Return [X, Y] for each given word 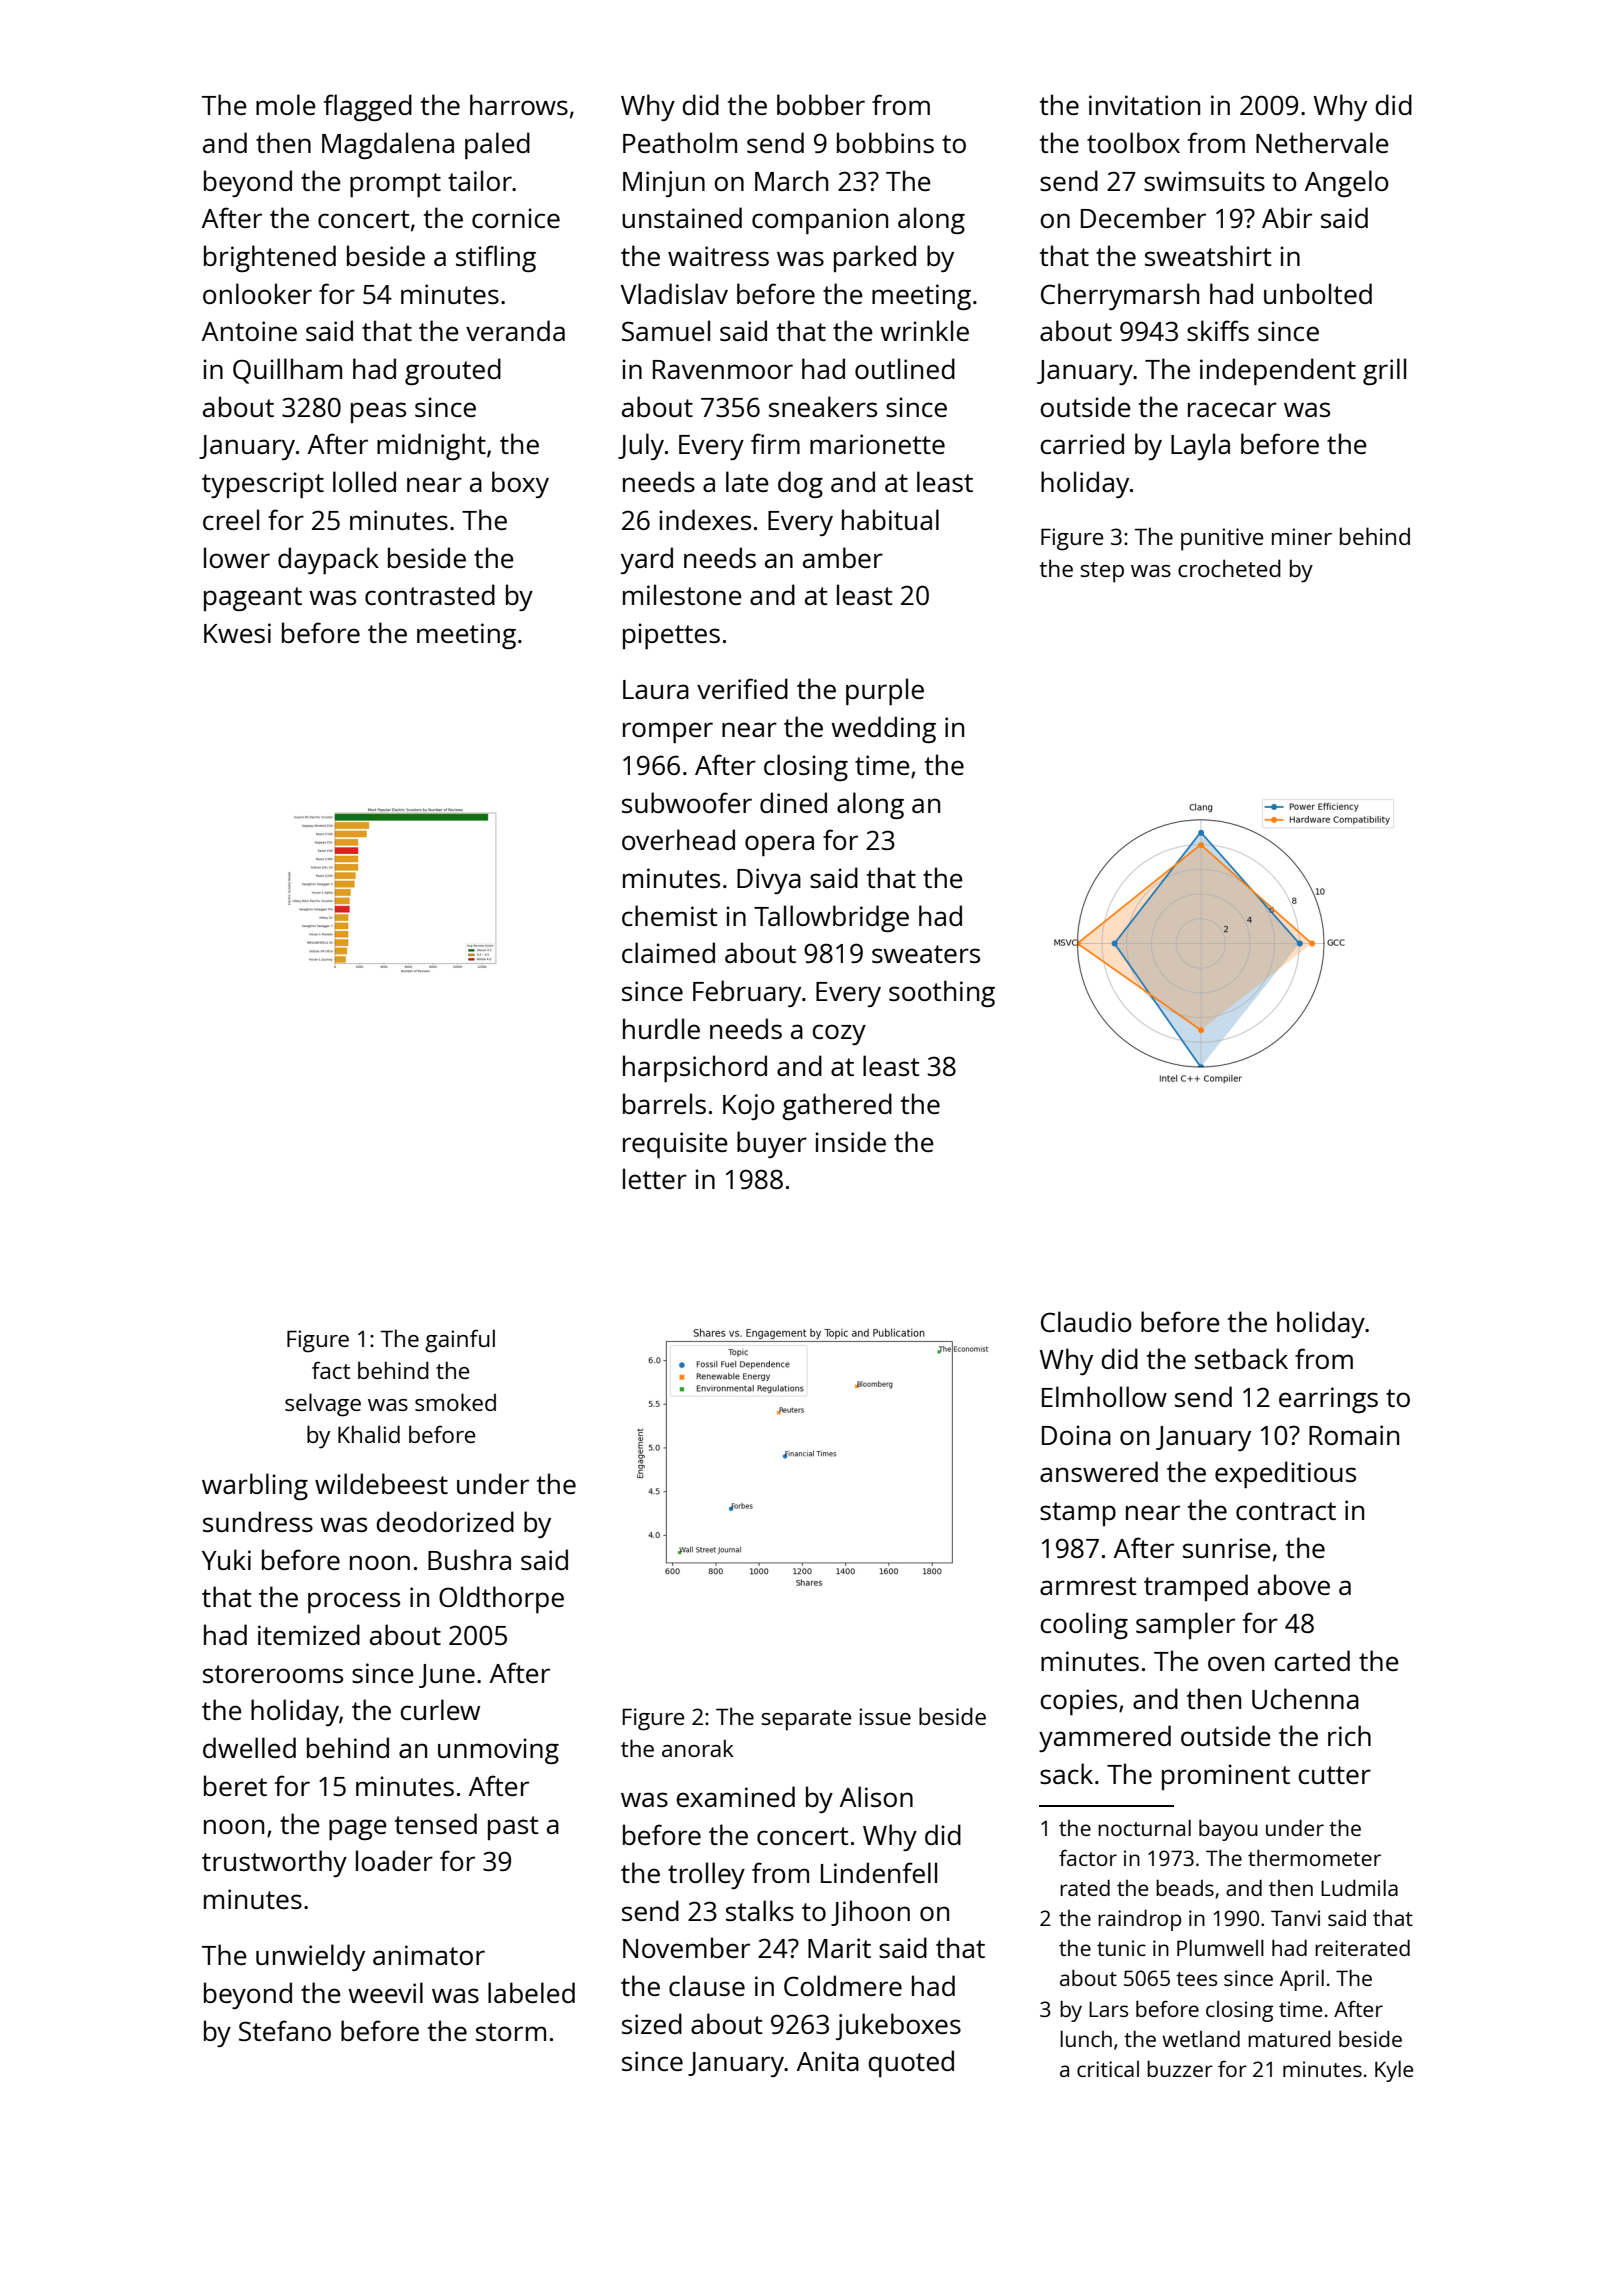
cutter [1334, 1775]
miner [1302, 536]
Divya [769, 881]
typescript [263, 485]
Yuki [226, 1559]
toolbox [1133, 142]
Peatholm [680, 142]
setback [1241, 1358]
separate [806, 1720]
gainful [460, 1341]
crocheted [1229, 568]
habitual [890, 519]
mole [286, 104]
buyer [772, 1144]
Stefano [285, 2030]
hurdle [661, 1028]
